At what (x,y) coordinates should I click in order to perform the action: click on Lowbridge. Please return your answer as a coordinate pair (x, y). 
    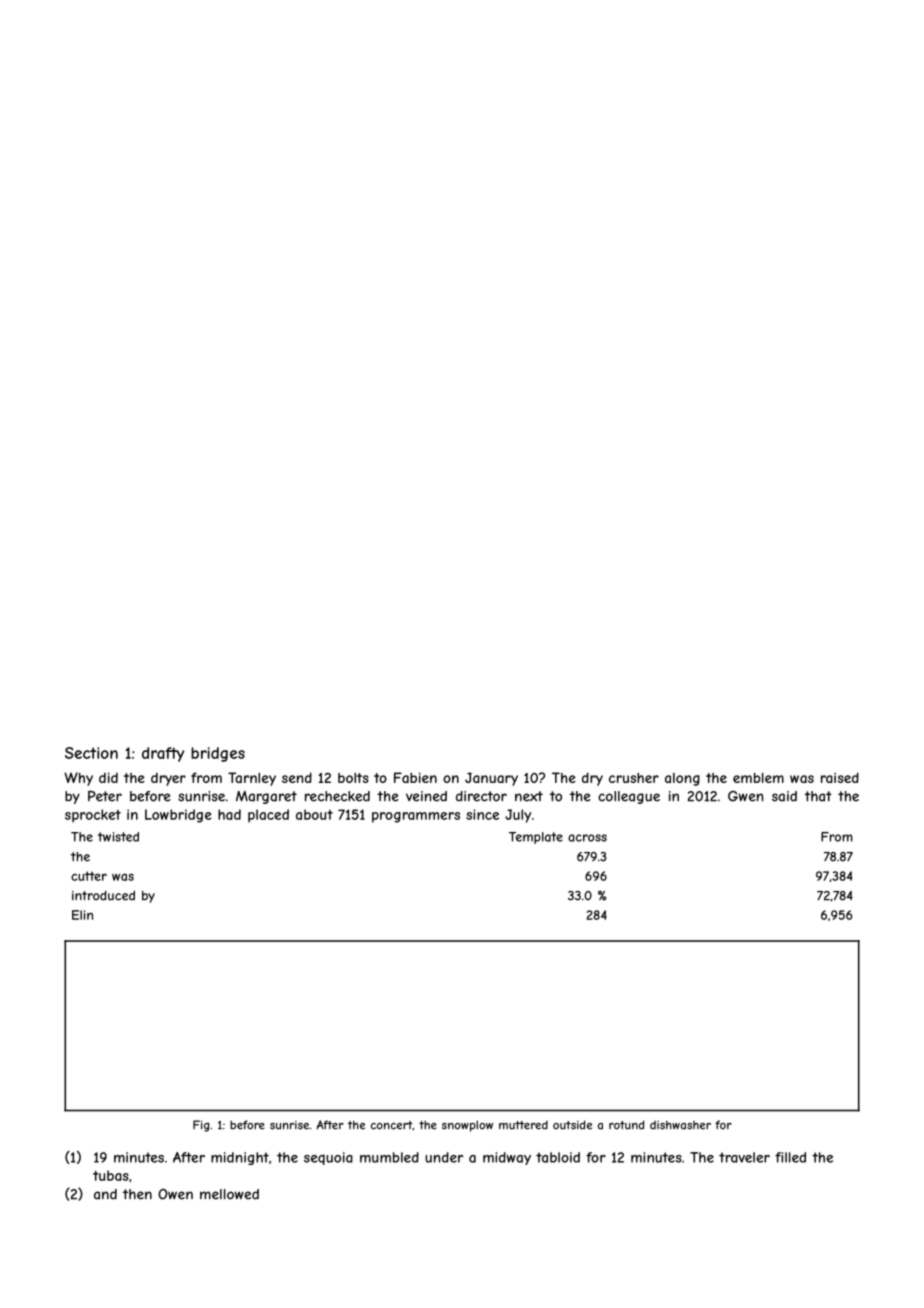
    Looking at the image, I should click on (178, 816).
